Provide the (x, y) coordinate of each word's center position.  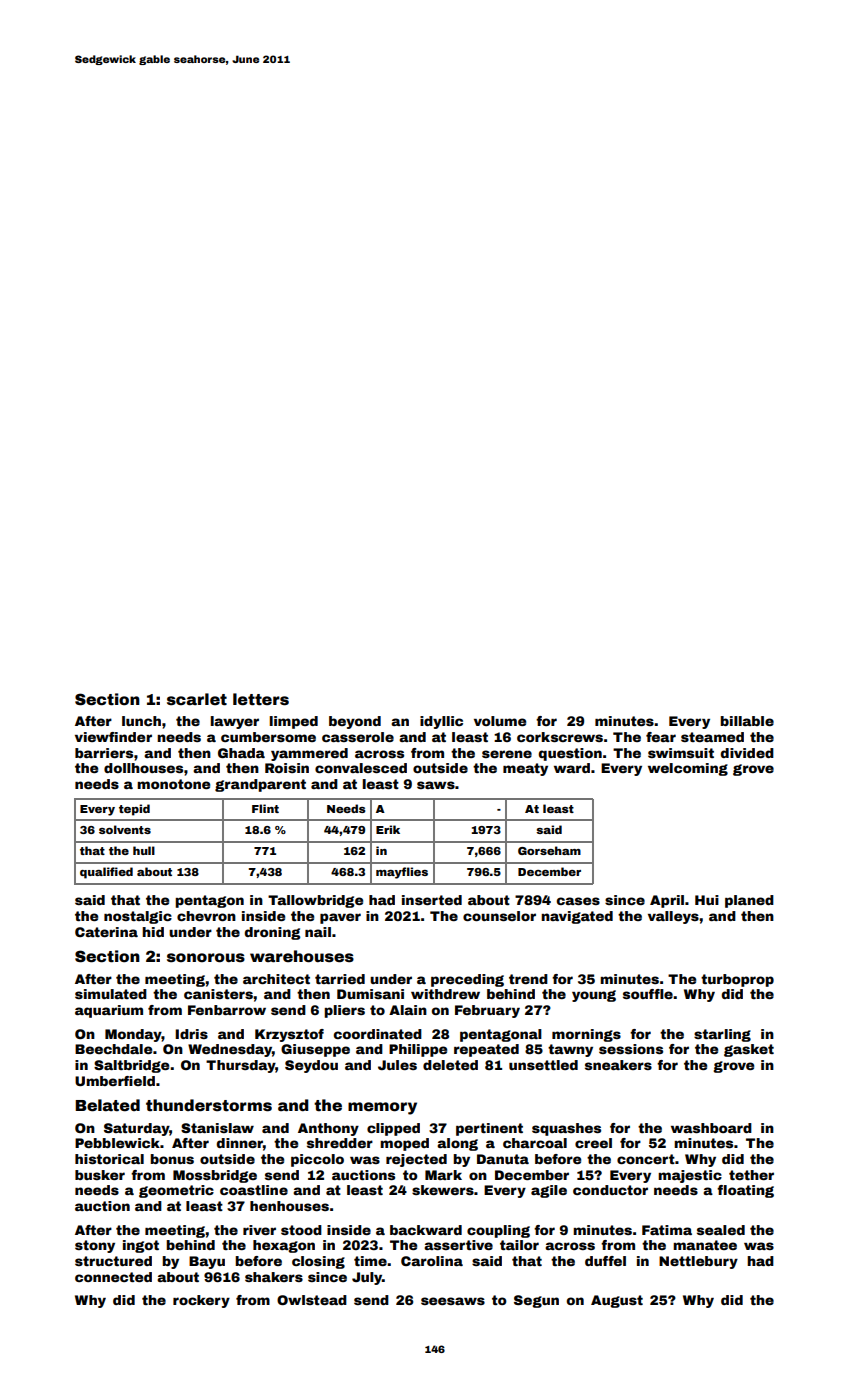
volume (500, 721)
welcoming (688, 769)
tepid (134, 810)
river (259, 1230)
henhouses (289, 1206)
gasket (749, 1050)
